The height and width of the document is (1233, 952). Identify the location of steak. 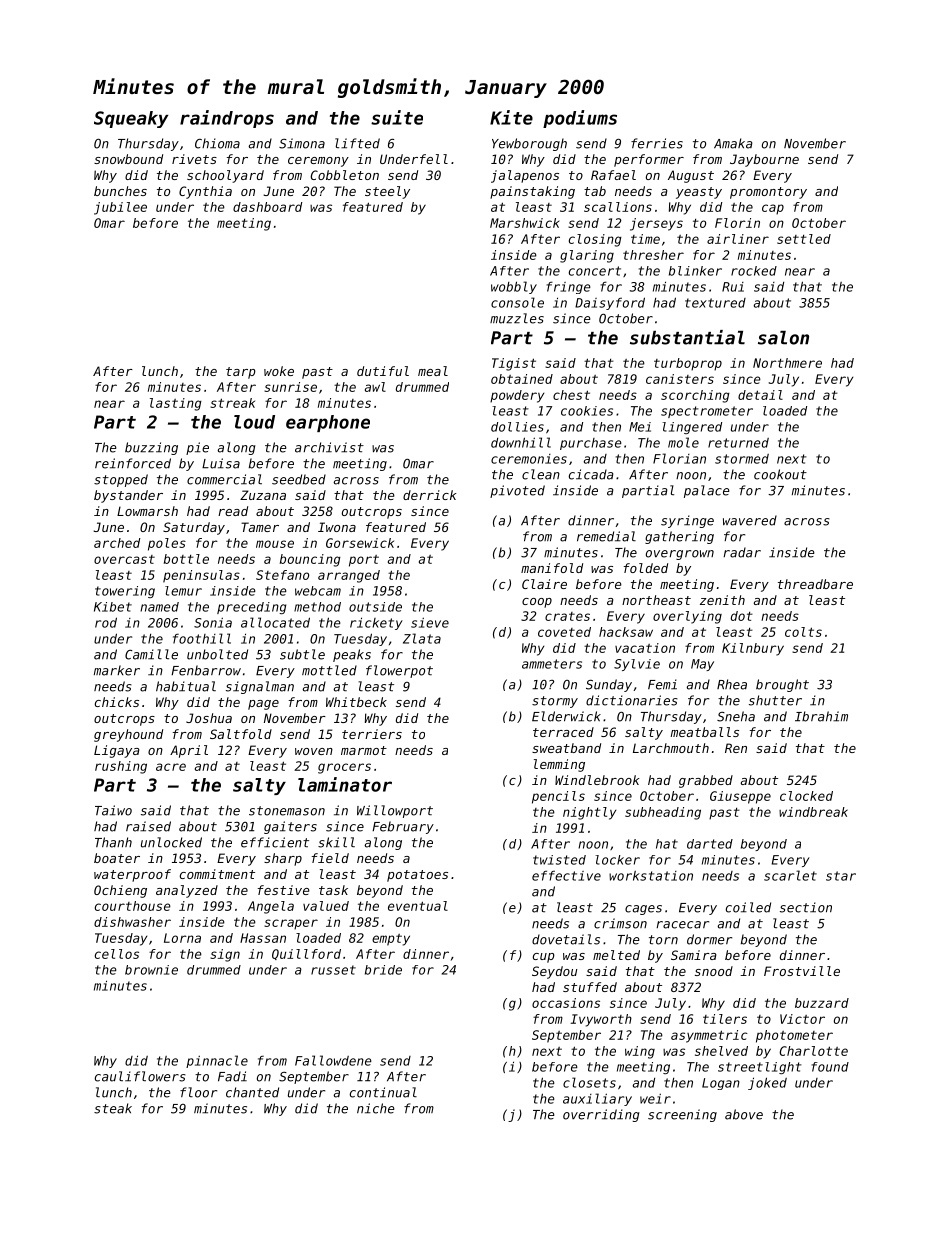
(113, 1108).
